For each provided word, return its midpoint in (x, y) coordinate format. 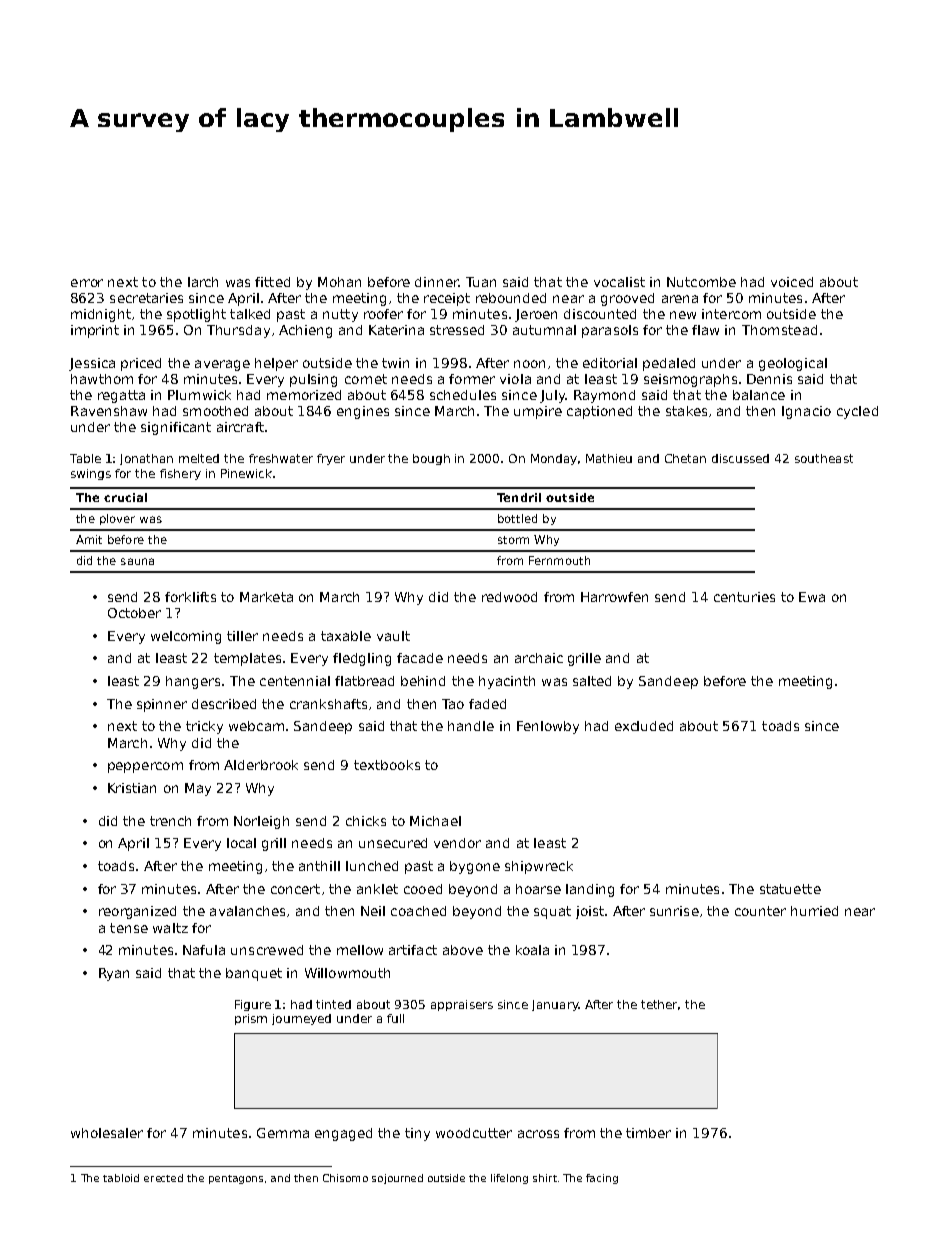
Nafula (204, 950)
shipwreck (539, 867)
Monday (554, 459)
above (463, 950)
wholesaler (107, 1133)
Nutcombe (701, 282)
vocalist (619, 282)
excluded (644, 726)
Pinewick (246, 473)
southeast (824, 458)
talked (250, 314)
